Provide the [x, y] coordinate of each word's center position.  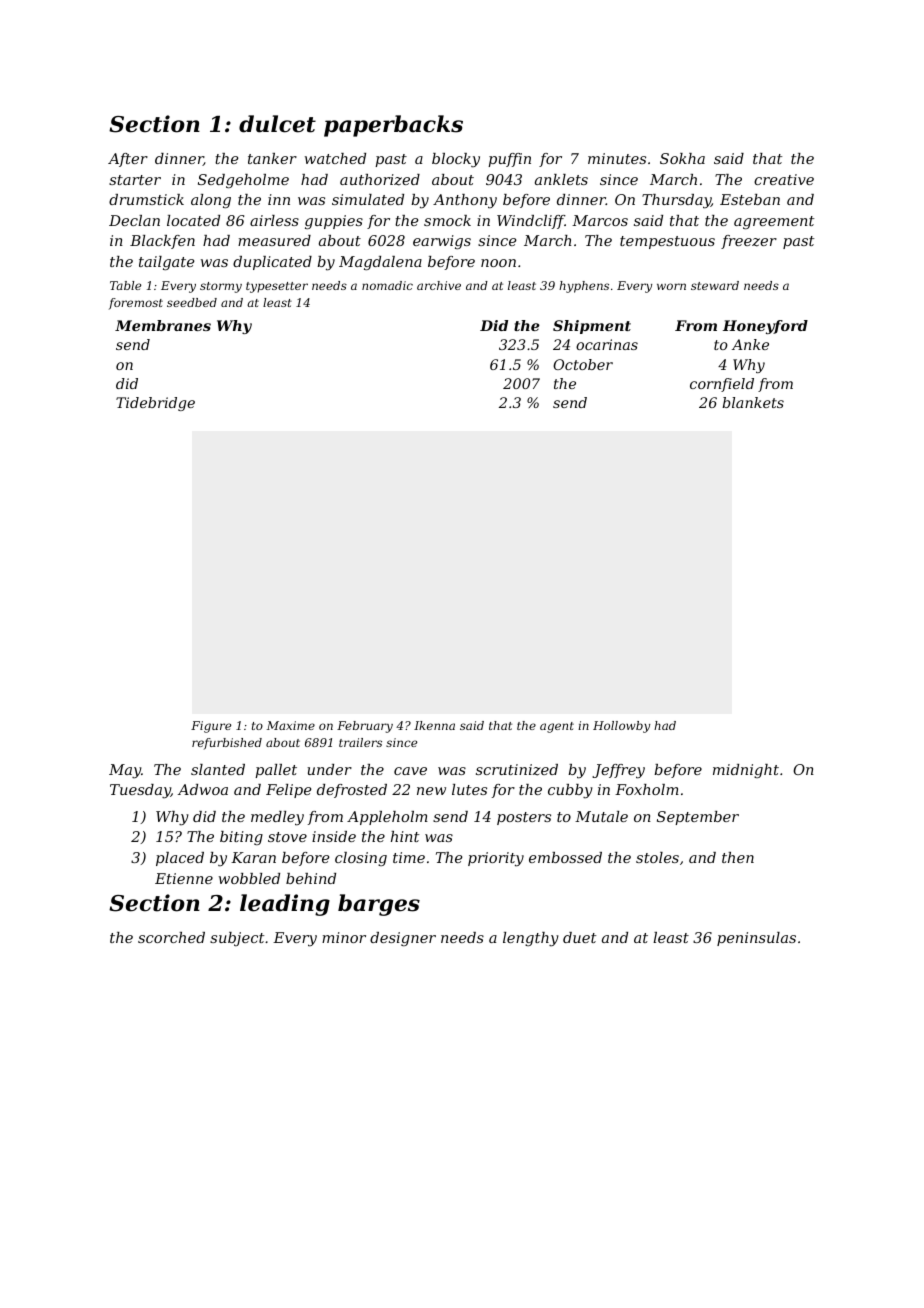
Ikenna [434, 725]
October [583, 364]
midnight [746, 771]
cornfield [722, 385]
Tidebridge [155, 404]
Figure [211, 727]
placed [180, 859]
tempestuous [667, 242]
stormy [221, 287]
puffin [509, 160]
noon [498, 263]
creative [784, 179]
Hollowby [621, 727]
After [128, 160]
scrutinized [517, 770]
